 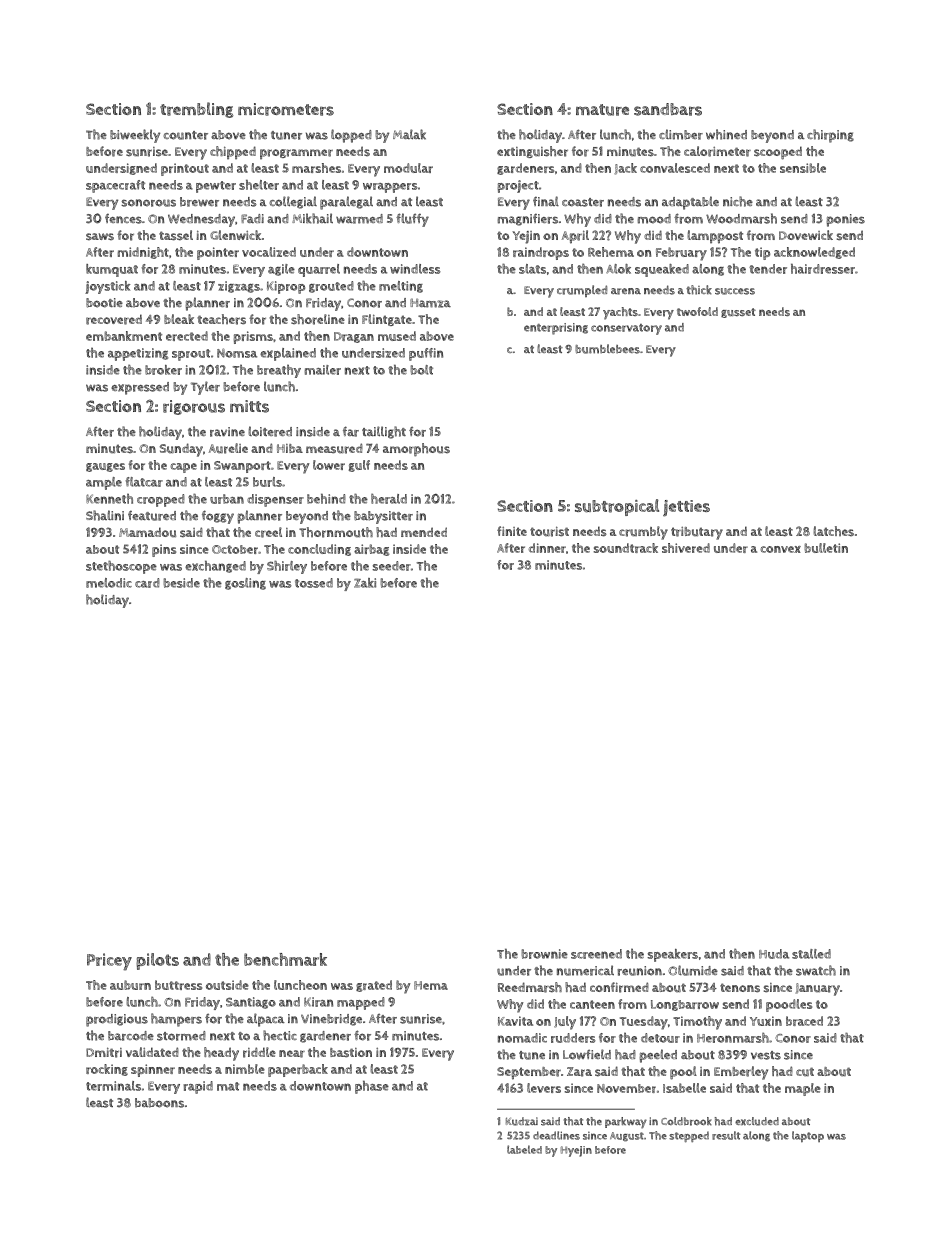 What do you see at coordinates (826, 548) in the screenshot?
I see `bulletin` at bounding box center [826, 548].
